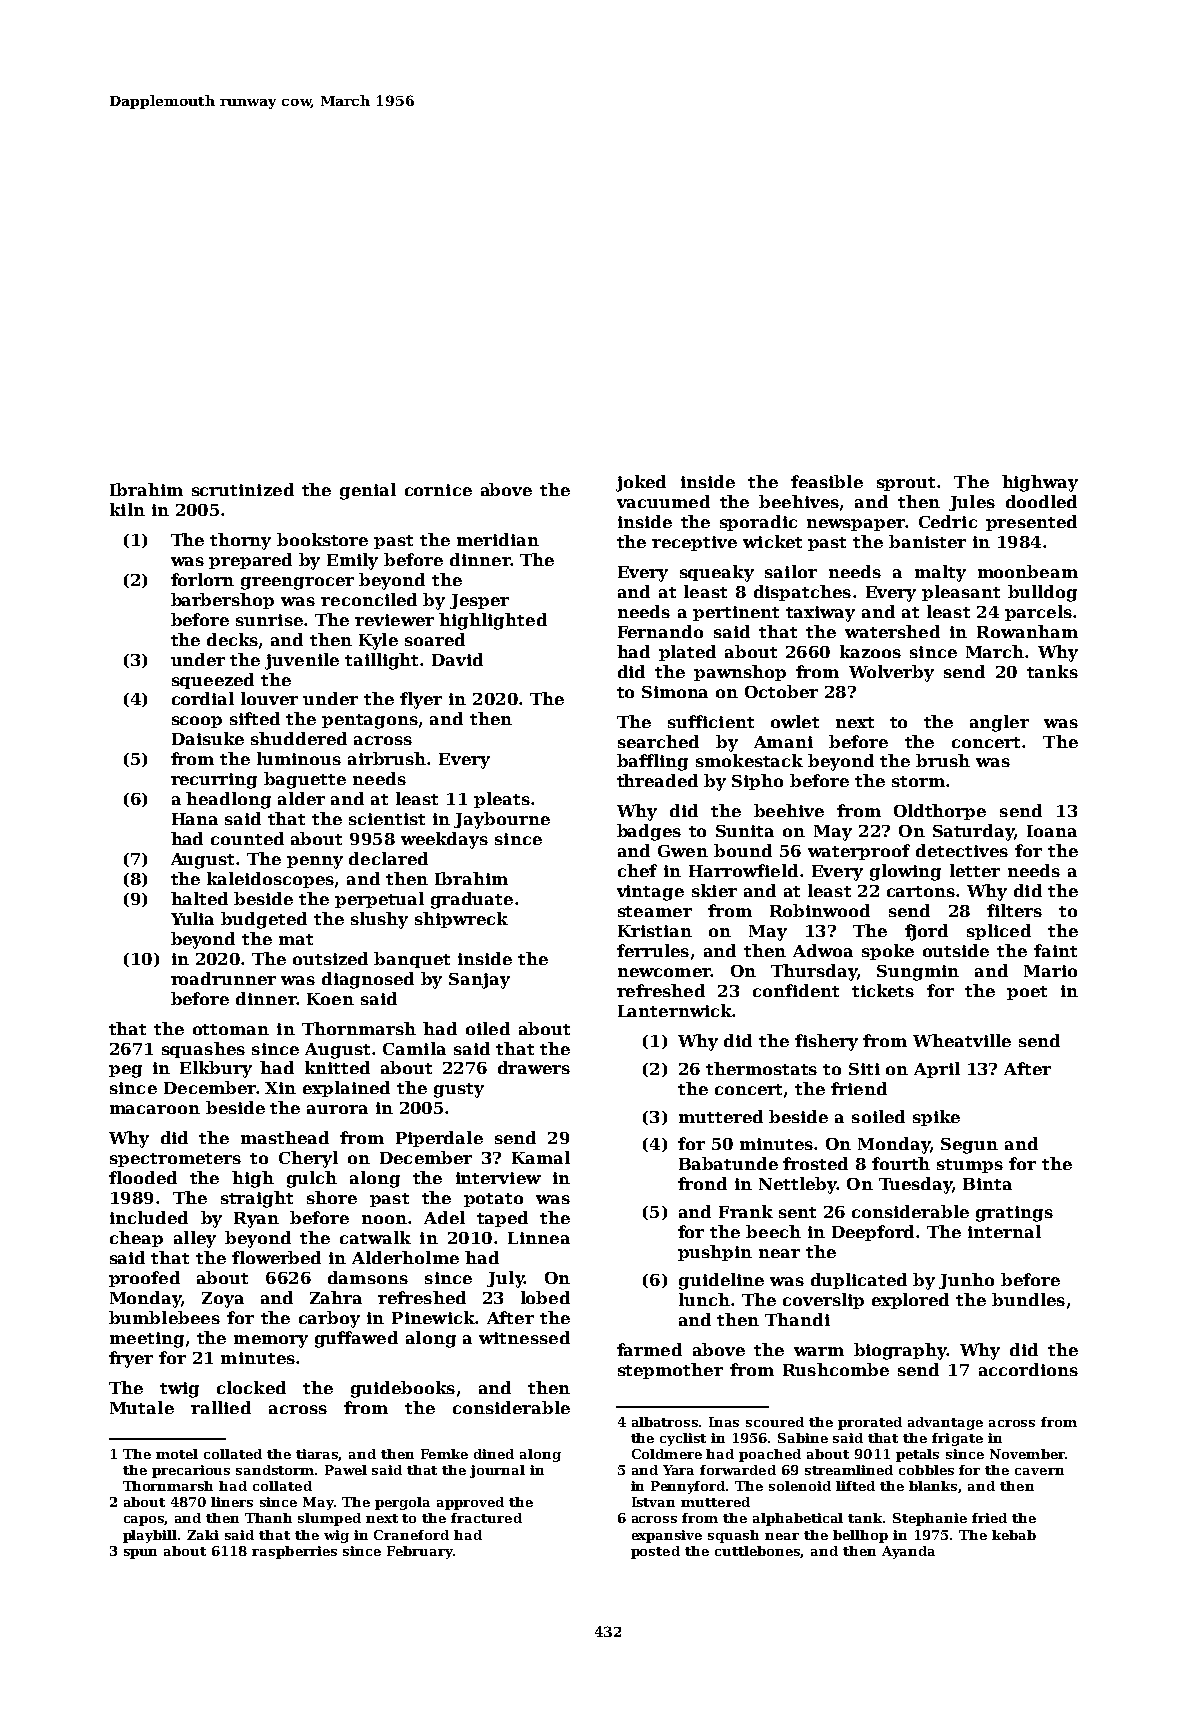 Image resolution: width=1187 pixels, height=1719 pixels. I want to click on scrutinized, so click(243, 489).
